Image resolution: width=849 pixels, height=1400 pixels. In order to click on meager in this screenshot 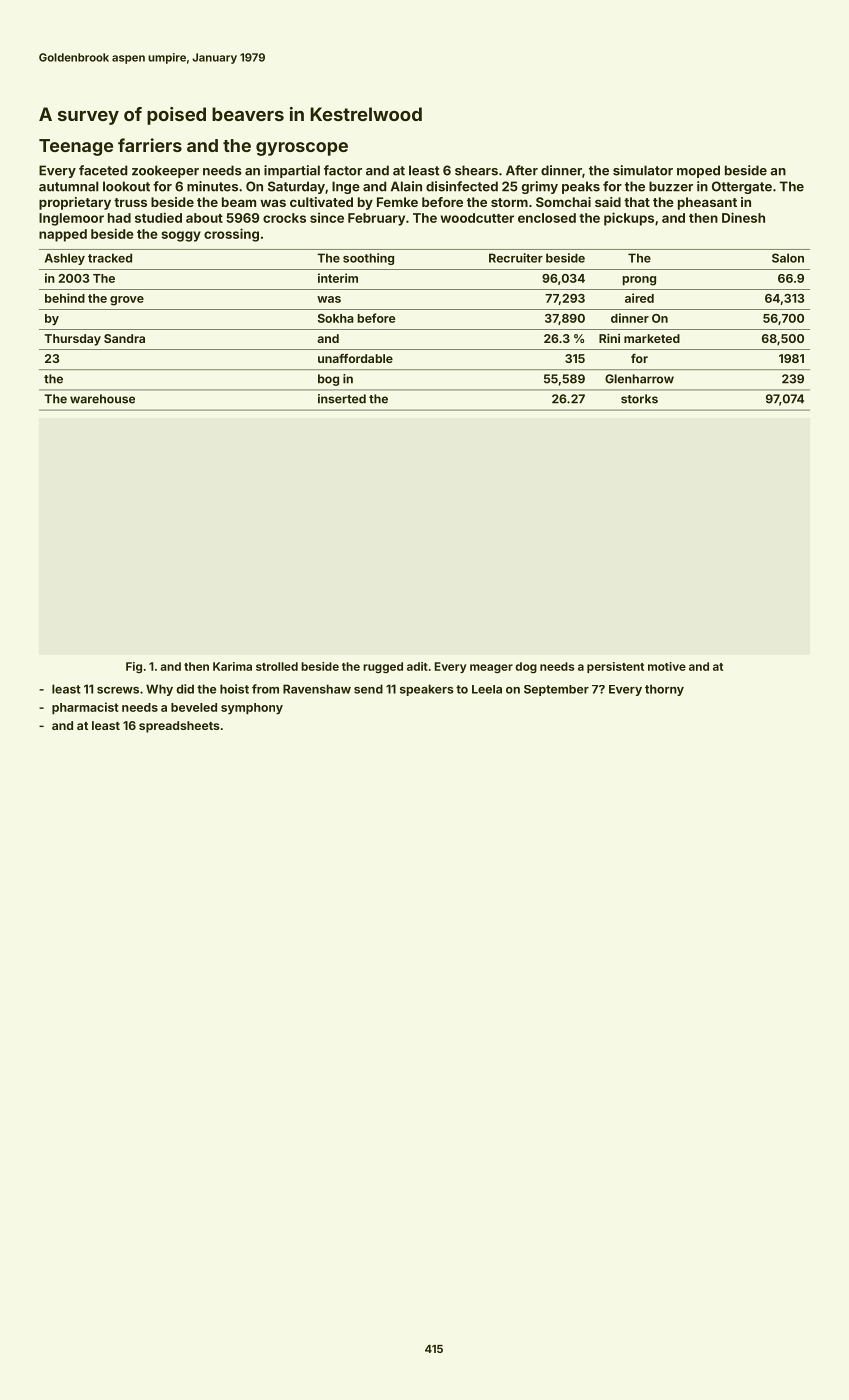, I will do `click(491, 668)`.
